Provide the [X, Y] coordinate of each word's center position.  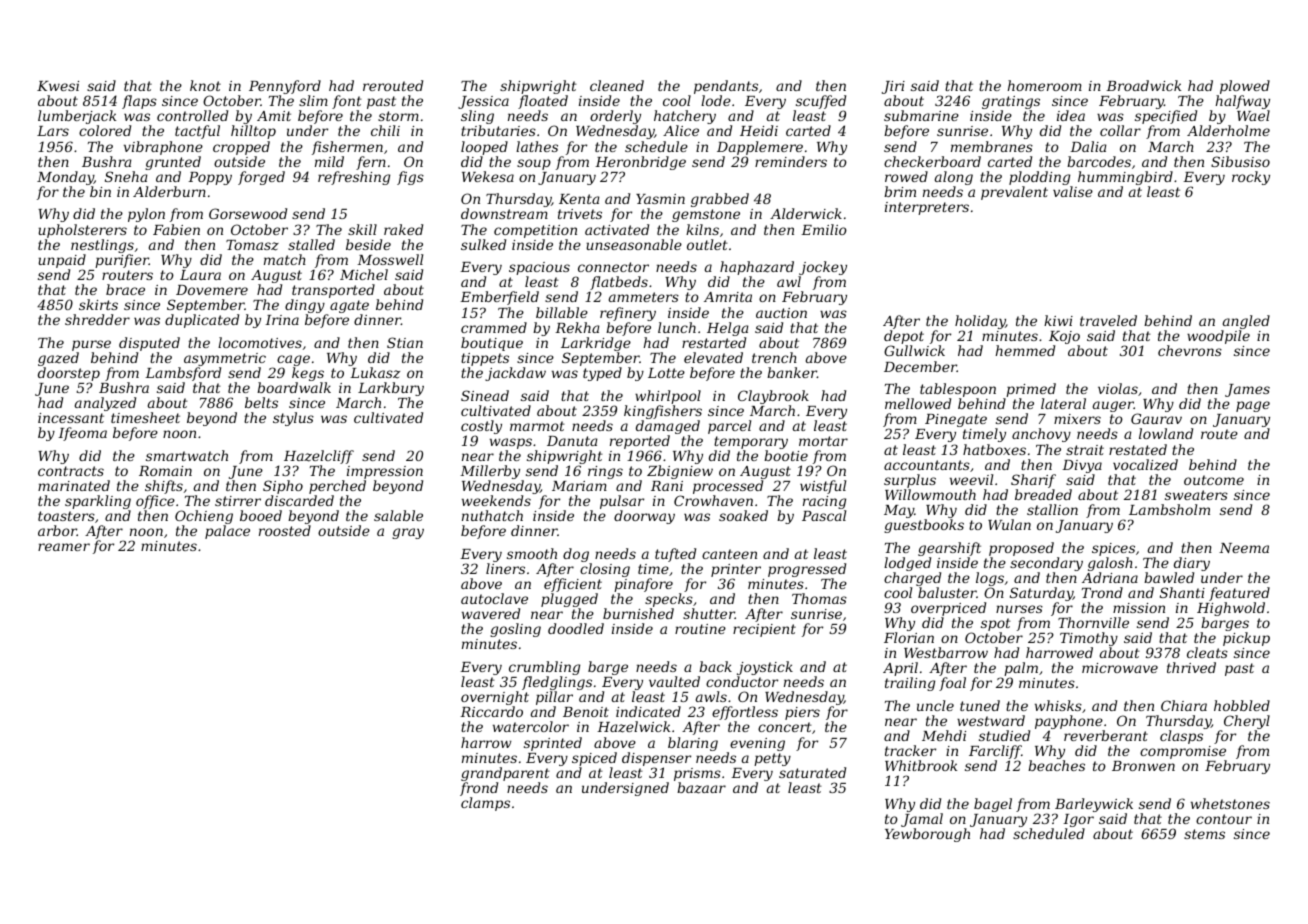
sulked [483, 244]
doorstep [69, 374]
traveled [1108, 320]
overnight [495, 699]
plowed [1245, 87]
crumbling [544, 668]
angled [1245, 323]
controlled [192, 115]
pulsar [622, 502]
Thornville [1093, 622]
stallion [1052, 509]
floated [543, 102]
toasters [66, 516]
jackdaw [515, 374]
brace [125, 289]
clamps [485, 804]
